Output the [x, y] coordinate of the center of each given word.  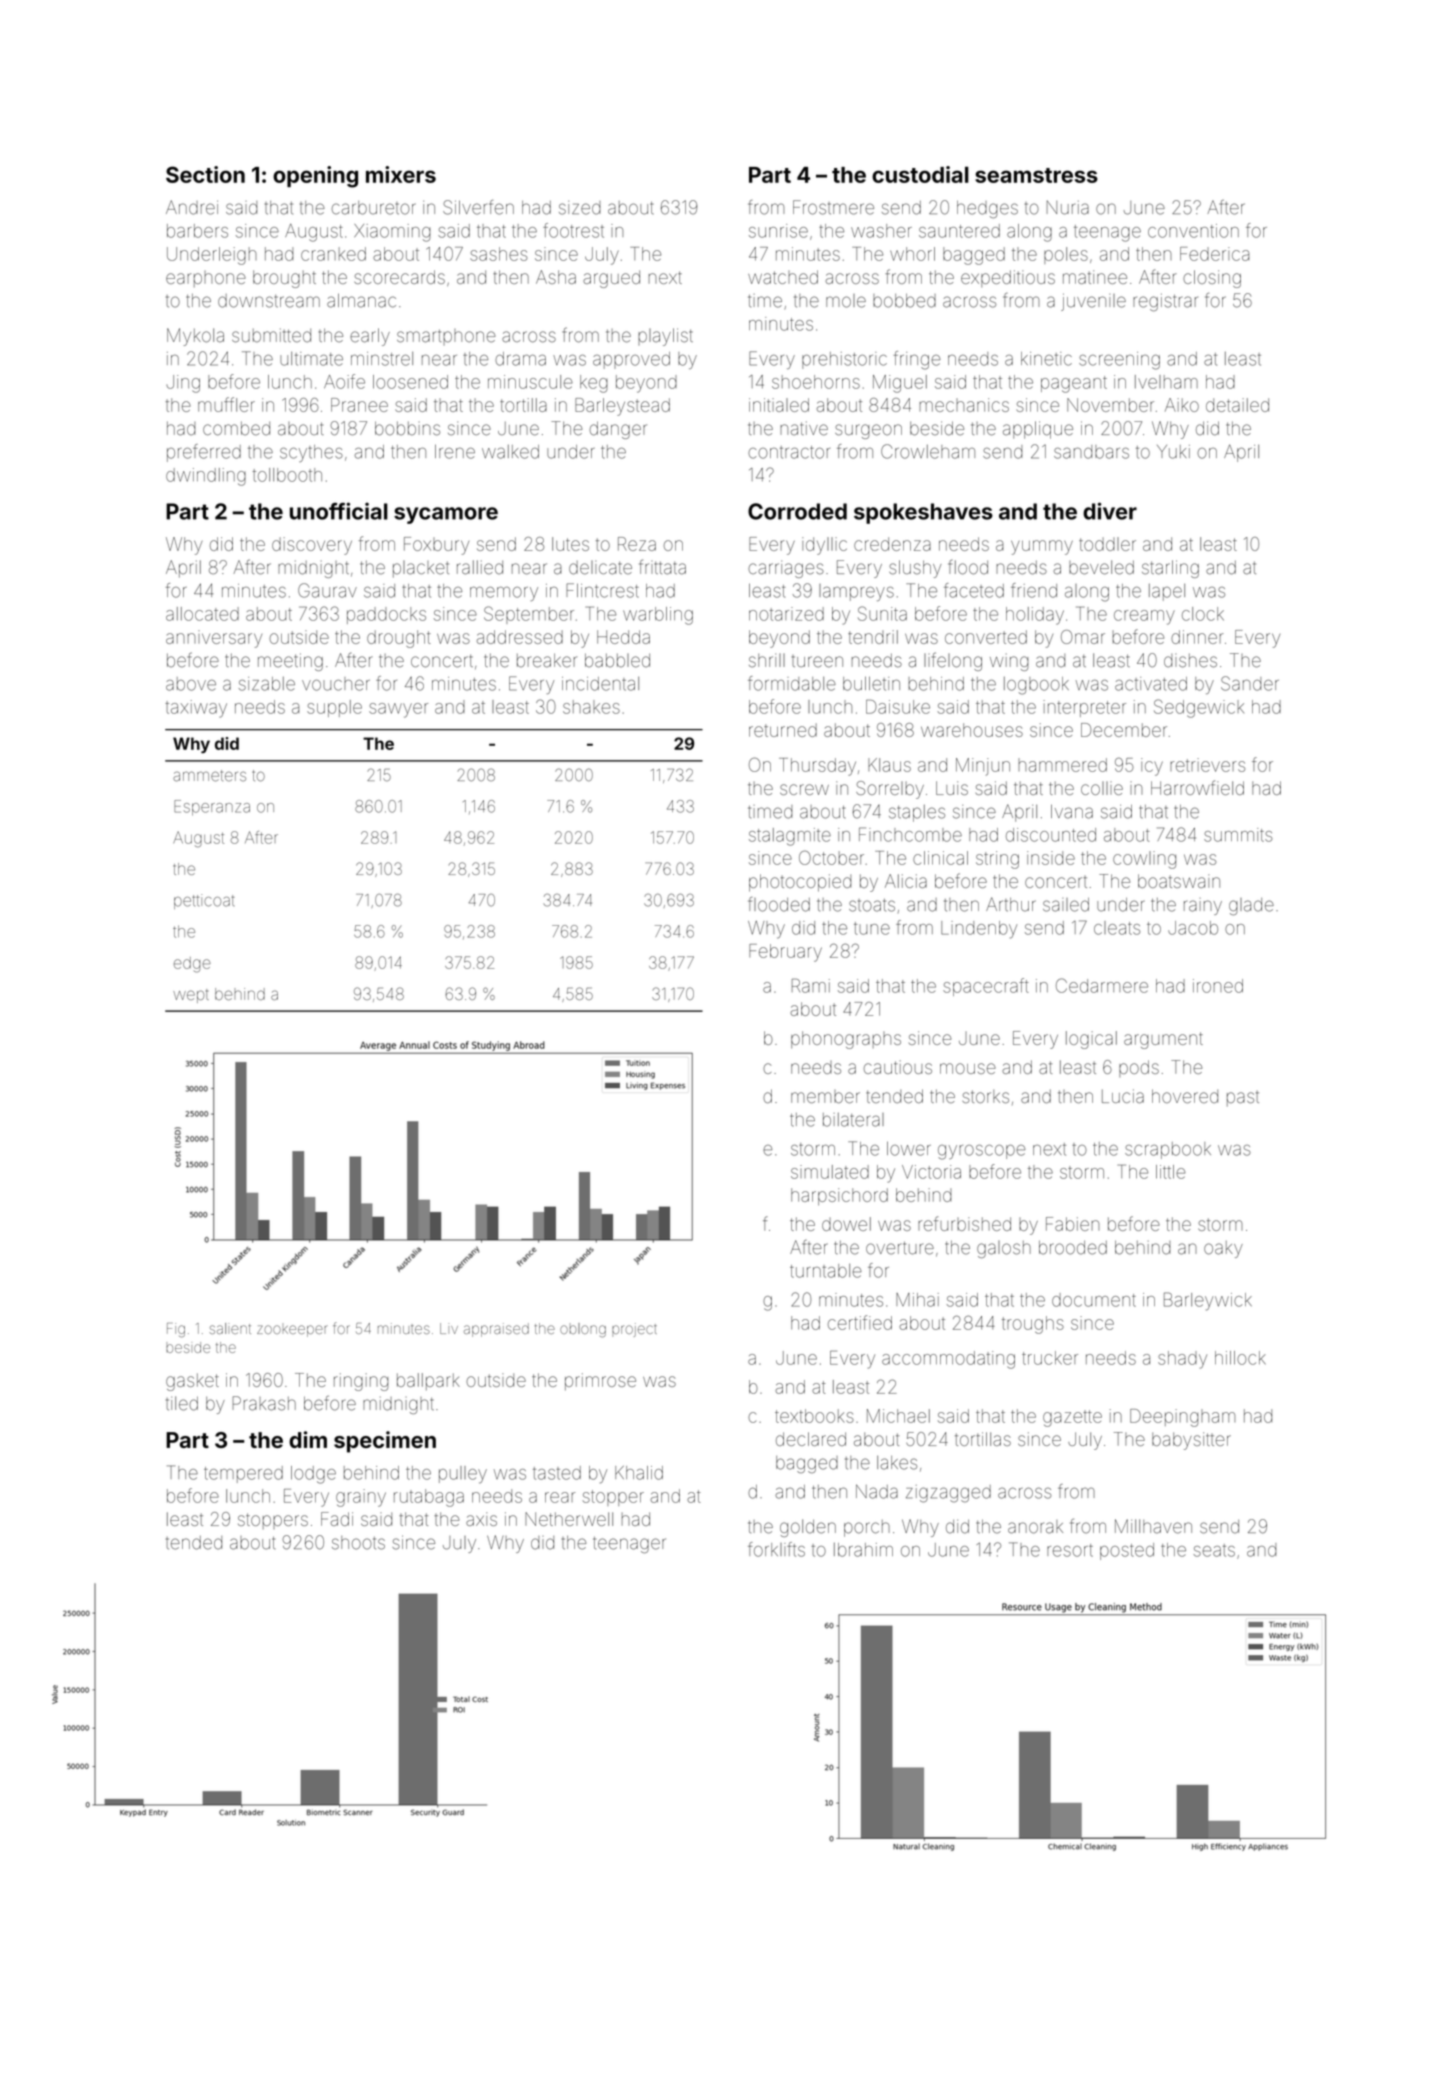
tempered [243, 1474]
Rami [811, 986]
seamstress [1036, 175]
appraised [496, 1330]
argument [1163, 1040]
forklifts [776, 1549]
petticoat [204, 901]
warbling [658, 616]
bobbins [407, 428]
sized [580, 208]
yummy [1042, 547]
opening [315, 177]
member [825, 1096]
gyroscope [981, 1152]
